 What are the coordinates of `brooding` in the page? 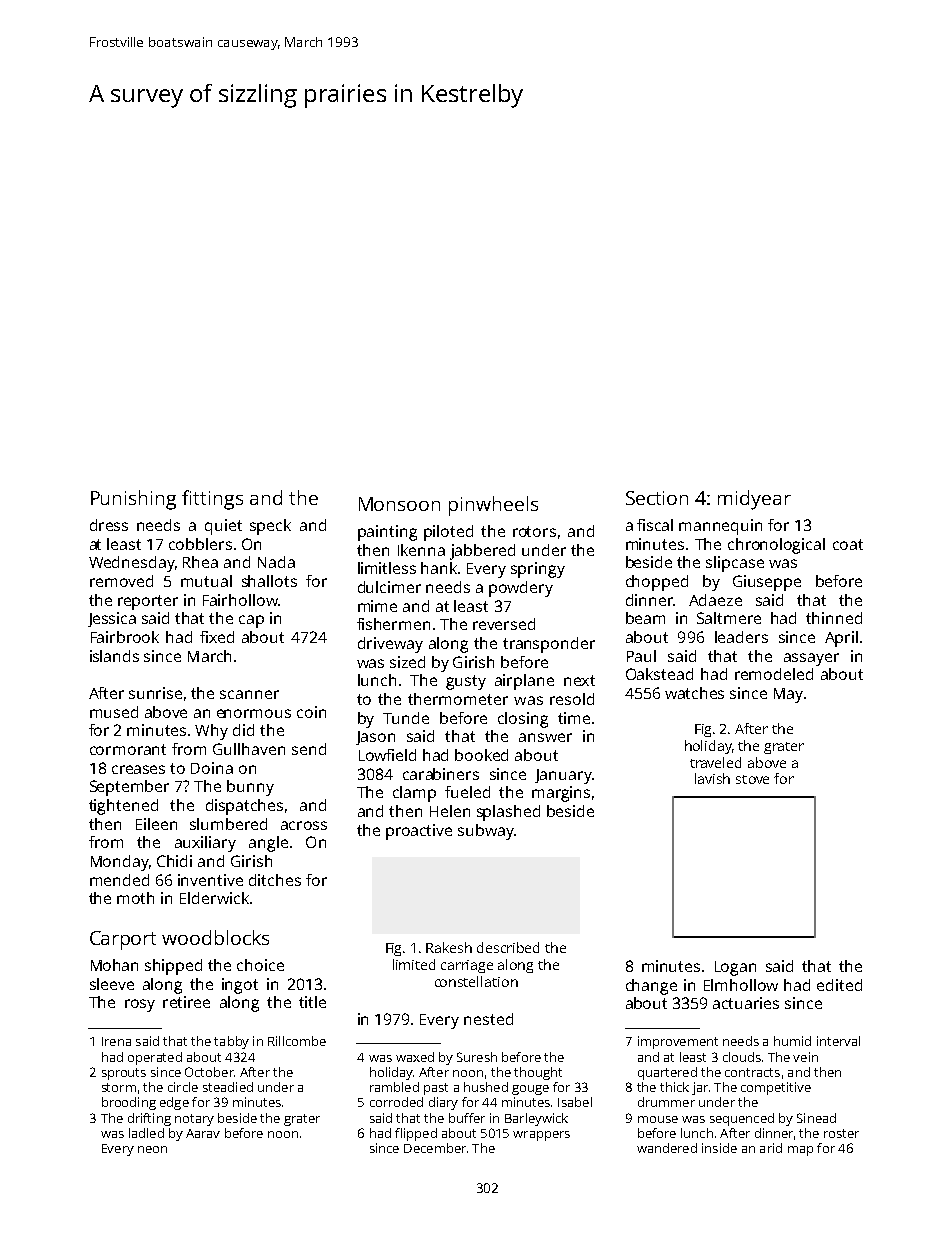 It's located at (129, 1103).
